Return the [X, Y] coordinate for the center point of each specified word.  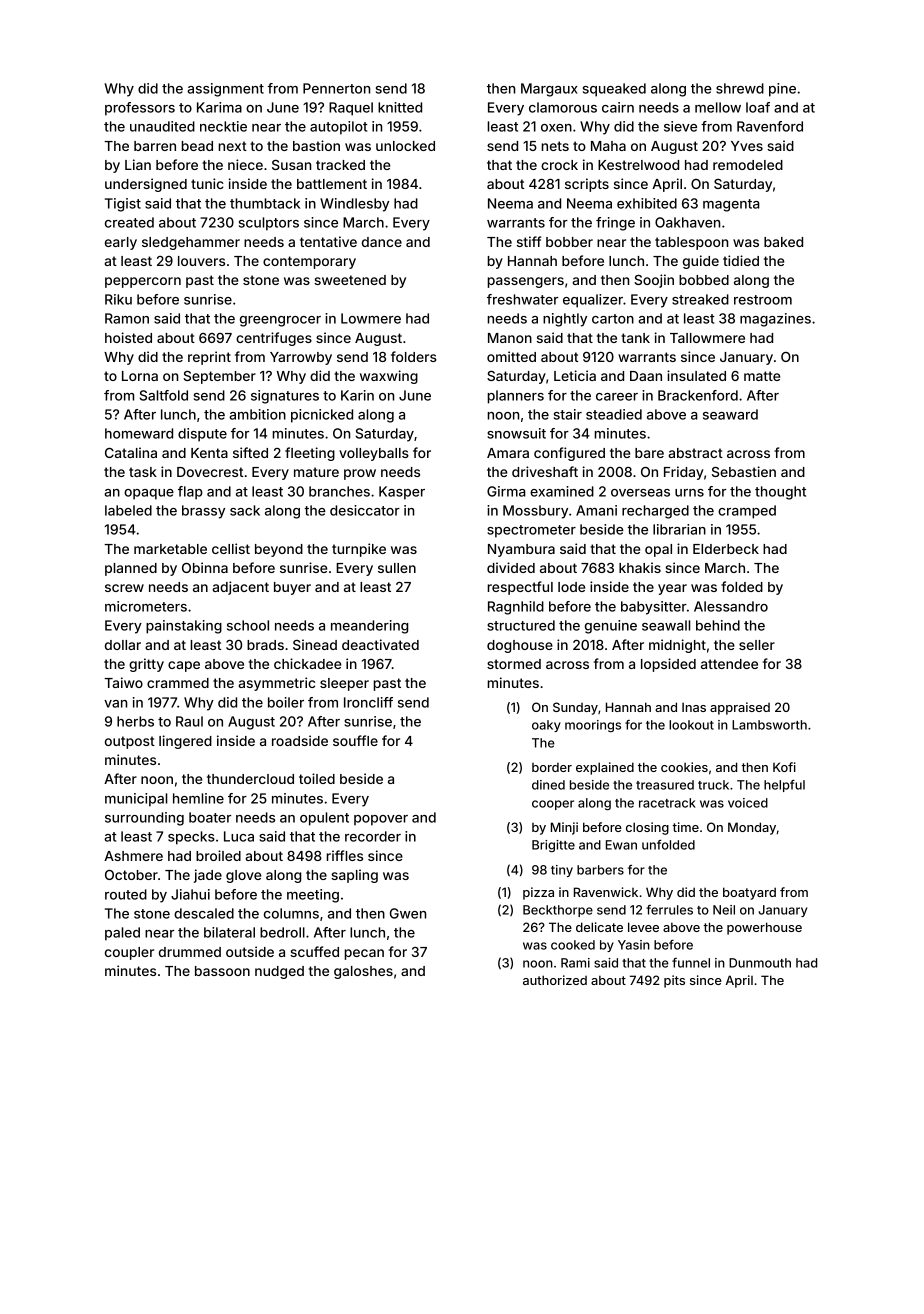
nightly [565, 320]
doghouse [520, 646]
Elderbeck [726, 549]
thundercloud [250, 779]
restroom [763, 300]
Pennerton [336, 88]
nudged [279, 972]
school [248, 625]
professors [140, 109]
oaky [546, 726]
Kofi [784, 767]
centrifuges [274, 339]
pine [782, 90]
